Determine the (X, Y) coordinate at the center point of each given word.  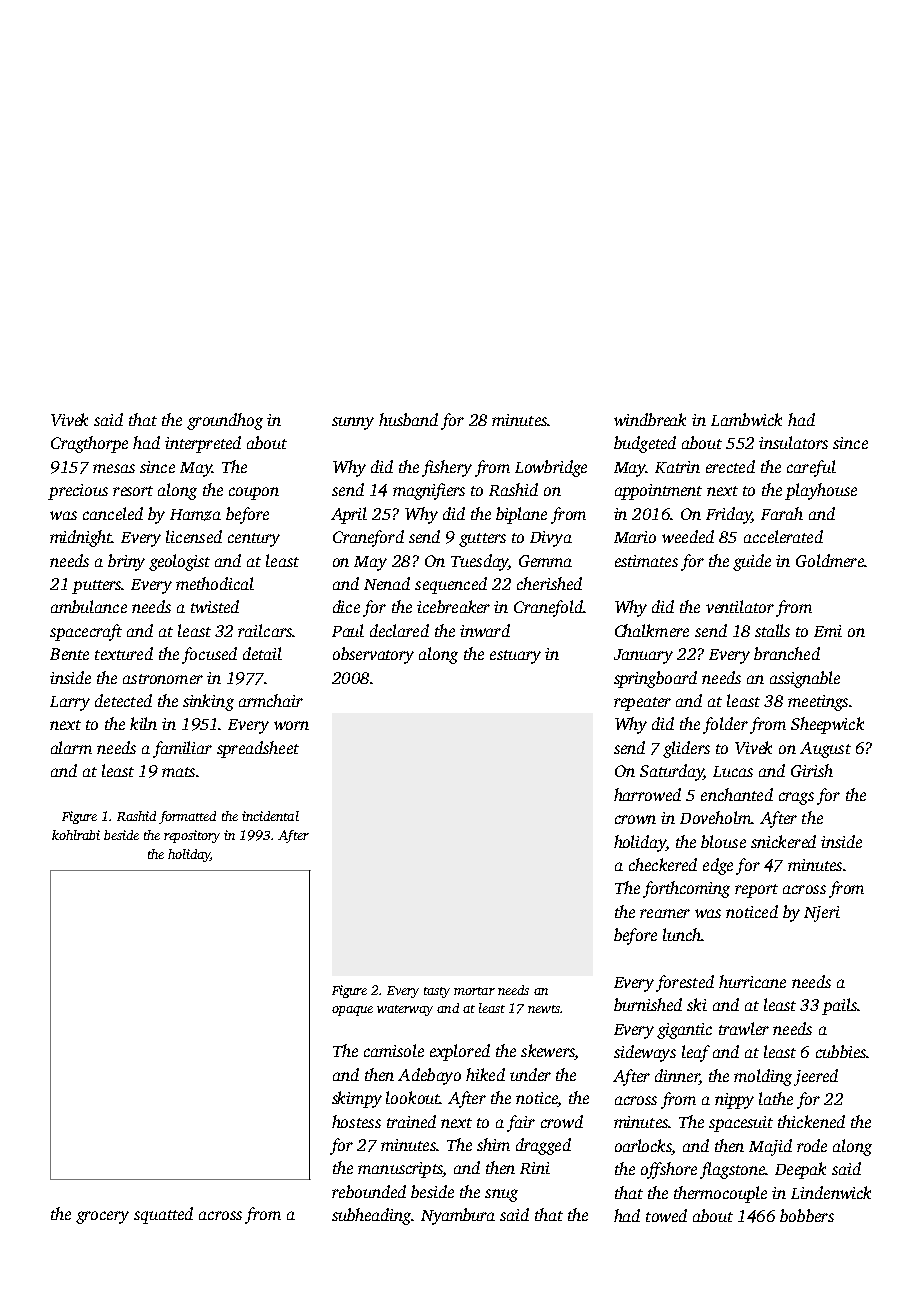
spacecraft (86, 632)
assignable (805, 679)
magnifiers (429, 491)
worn (291, 725)
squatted (163, 1215)
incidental (270, 816)
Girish (812, 770)
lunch (682, 934)
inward (485, 630)
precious (78, 492)
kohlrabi (76, 835)
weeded (688, 536)
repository (192, 836)
